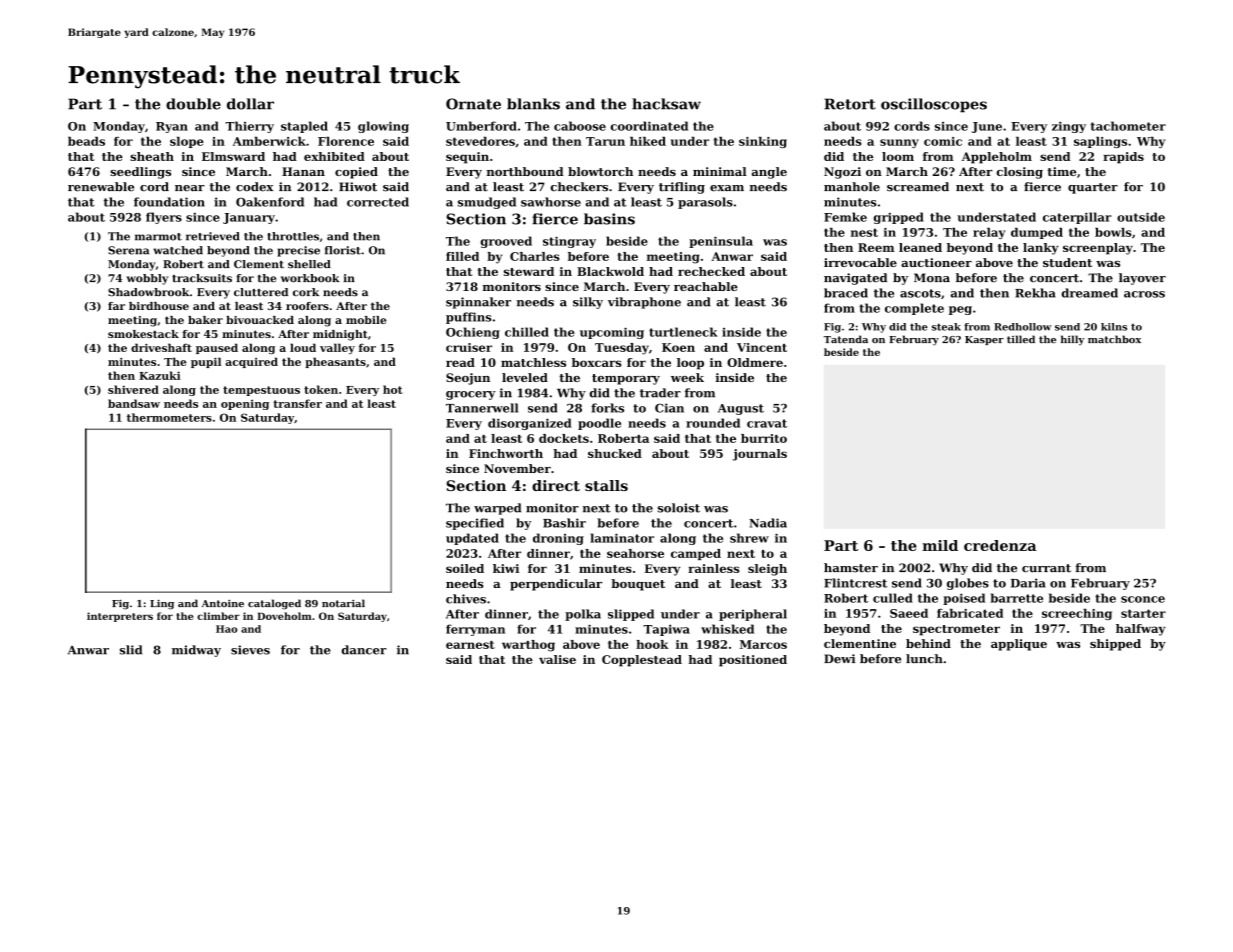 The image size is (1233, 952). What do you see at coordinates (533, 104) in the screenshot?
I see `blanks` at bounding box center [533, 104].
